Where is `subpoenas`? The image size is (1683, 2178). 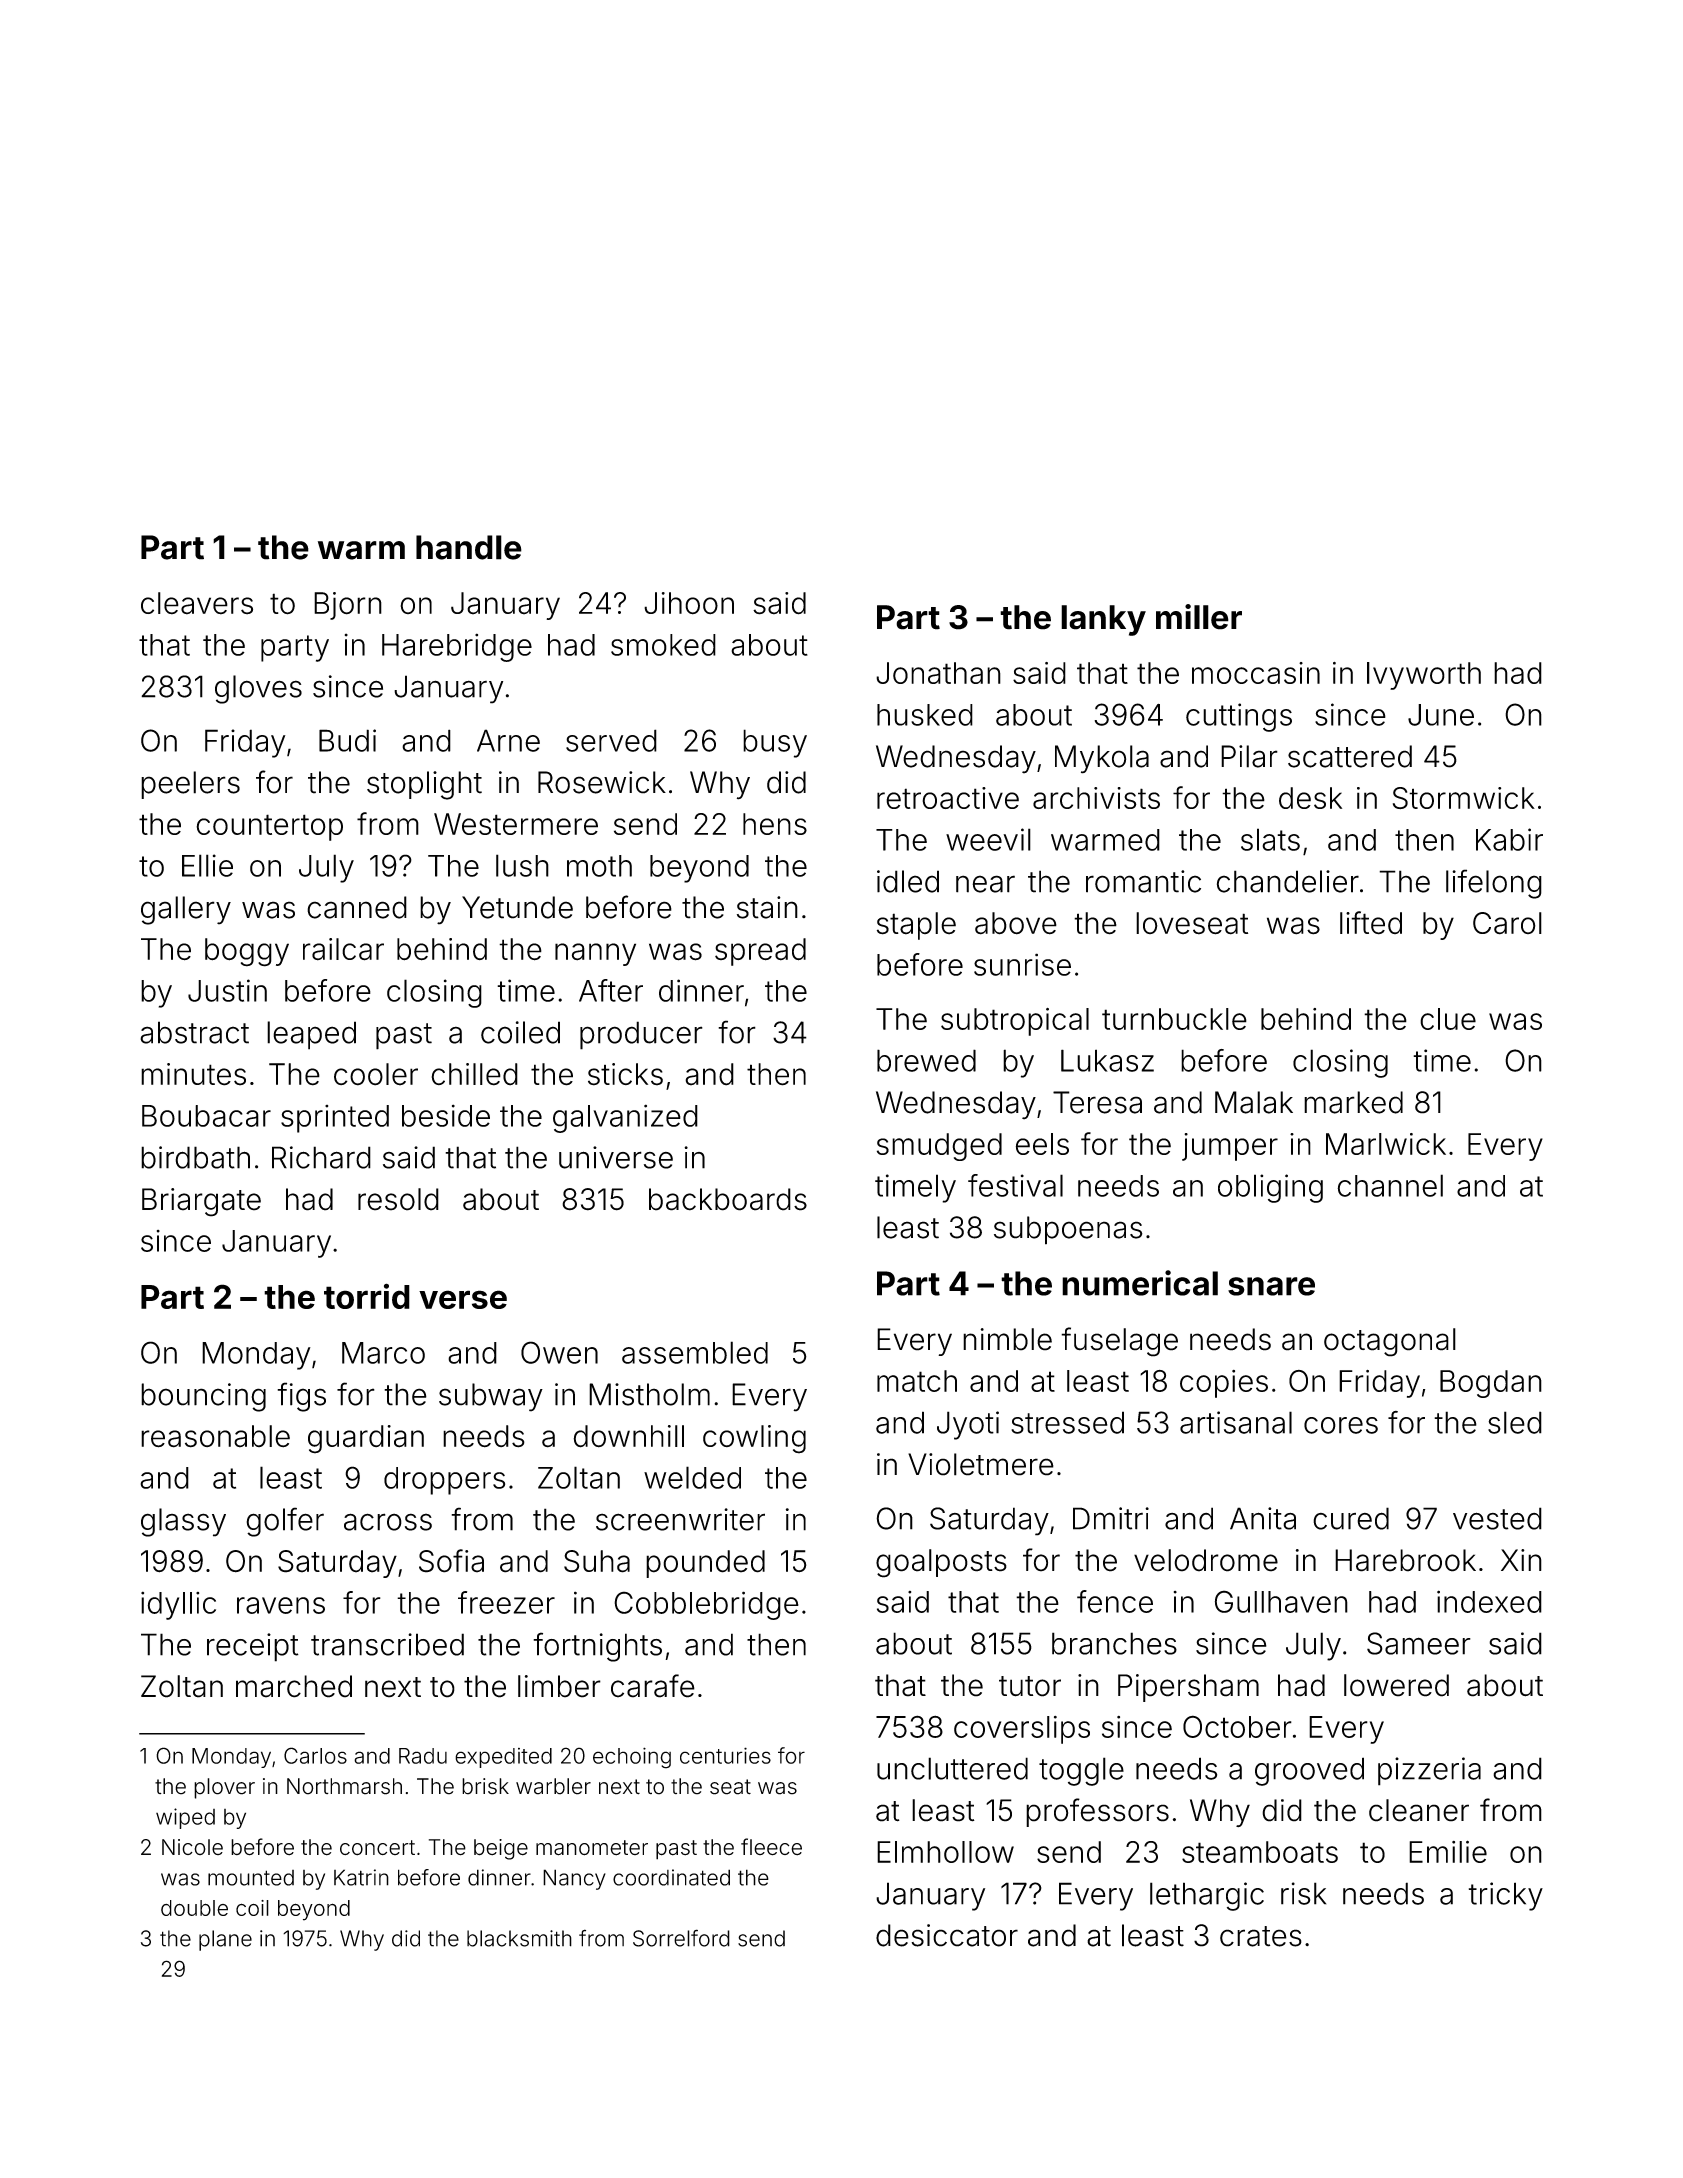
subpoenas is located at coordinates (1068, 1230).
